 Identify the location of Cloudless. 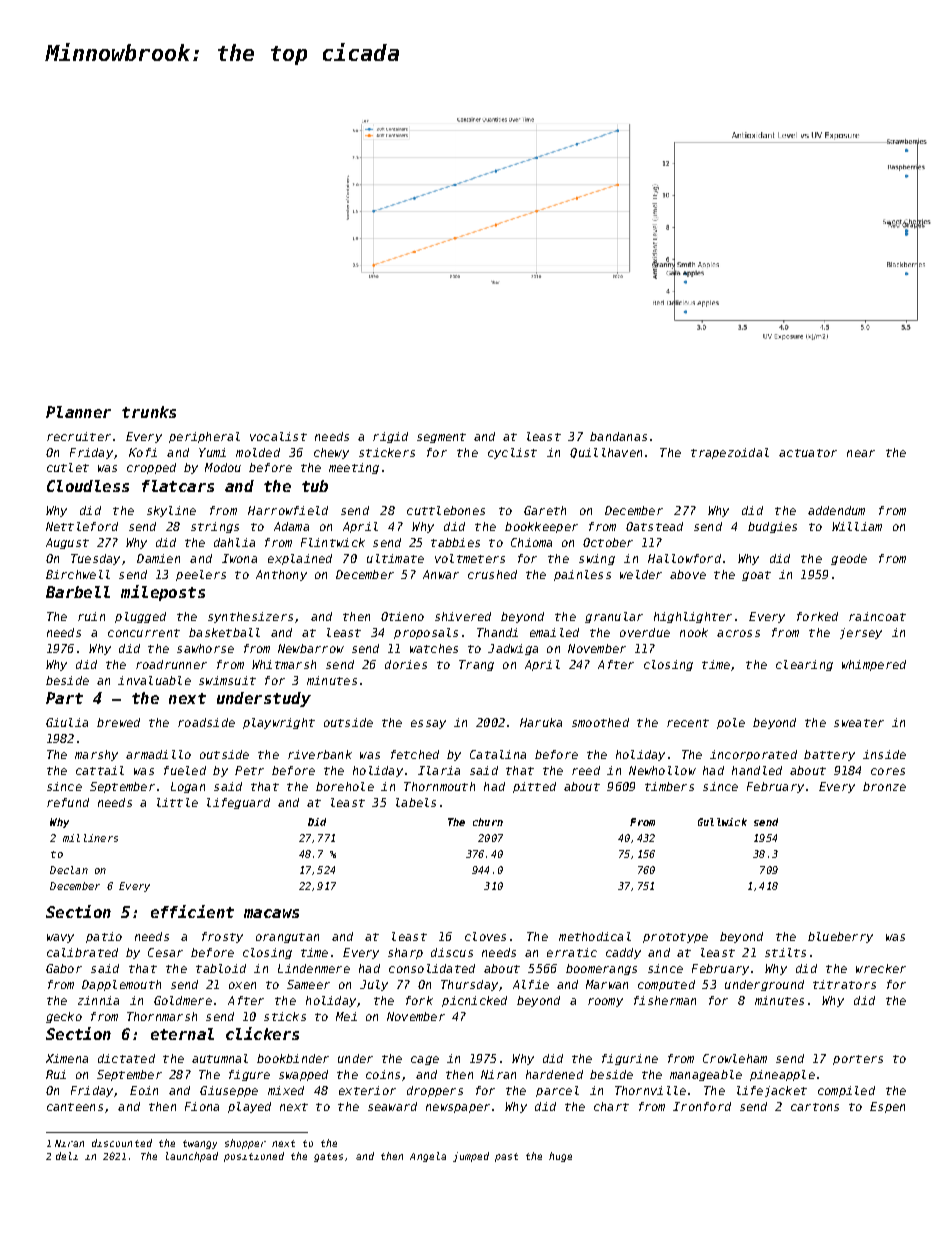
(88, 486).
